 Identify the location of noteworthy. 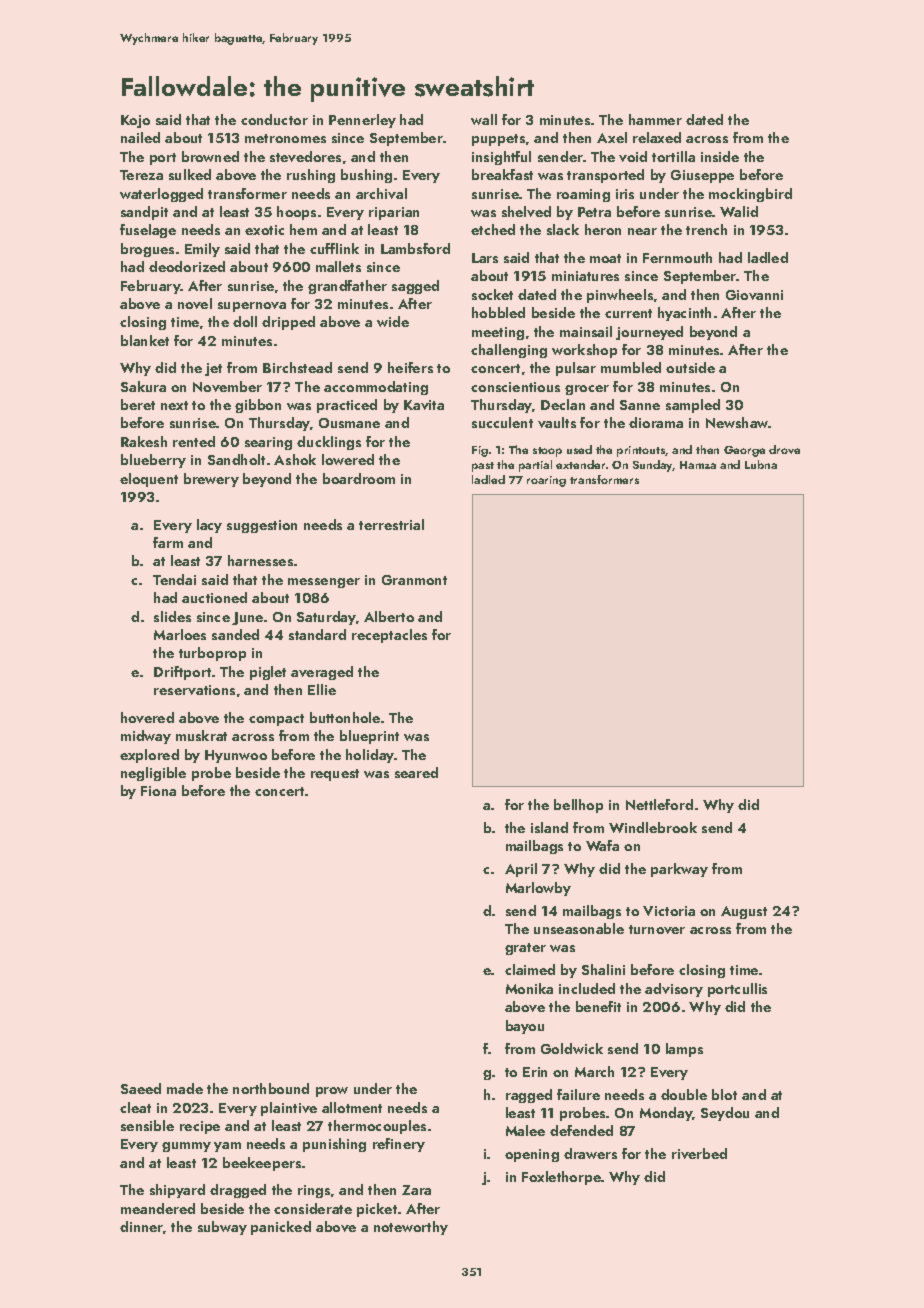
(411, 1228).
